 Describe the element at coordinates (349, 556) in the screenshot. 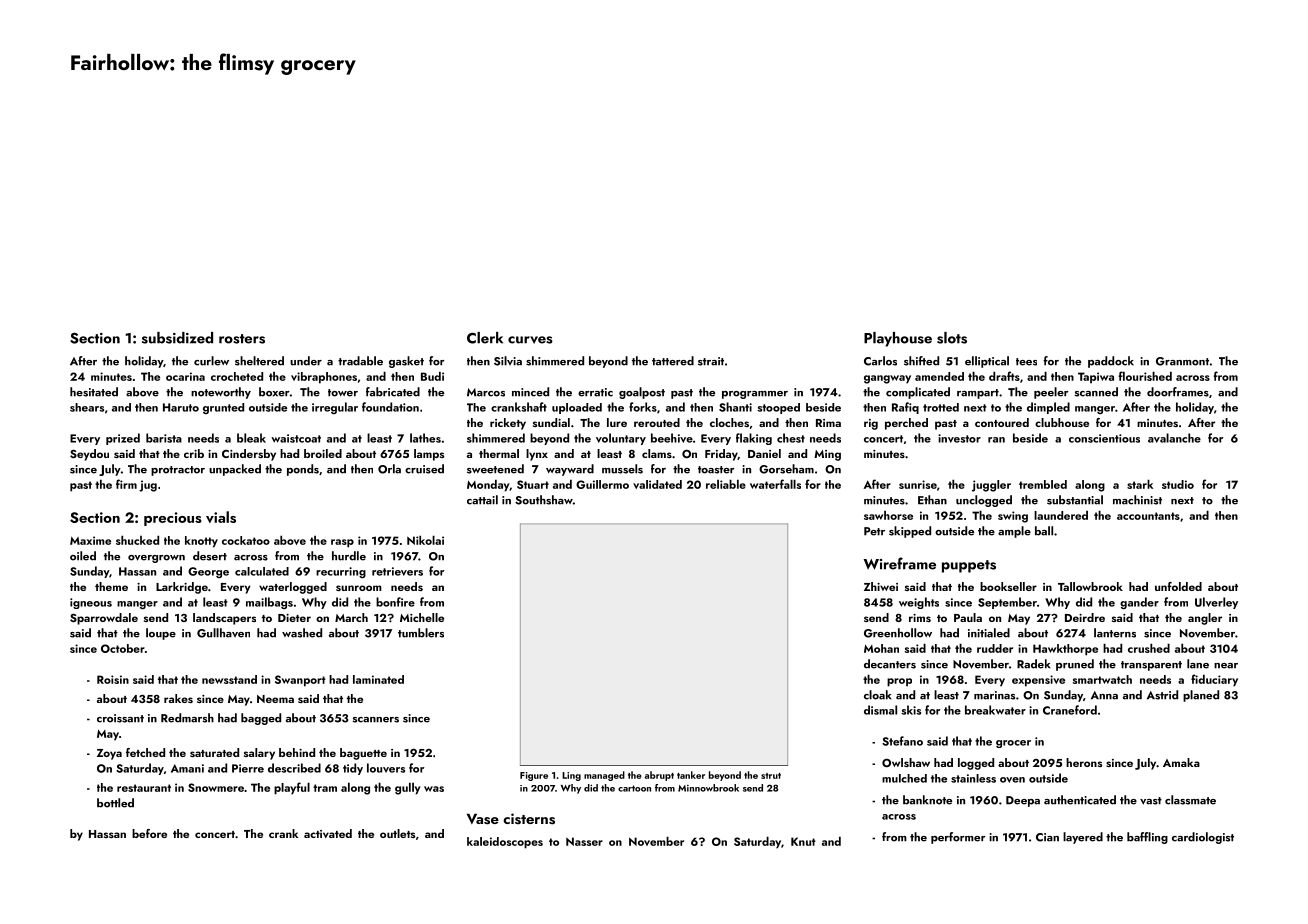

I see `hurdle` at that location.
